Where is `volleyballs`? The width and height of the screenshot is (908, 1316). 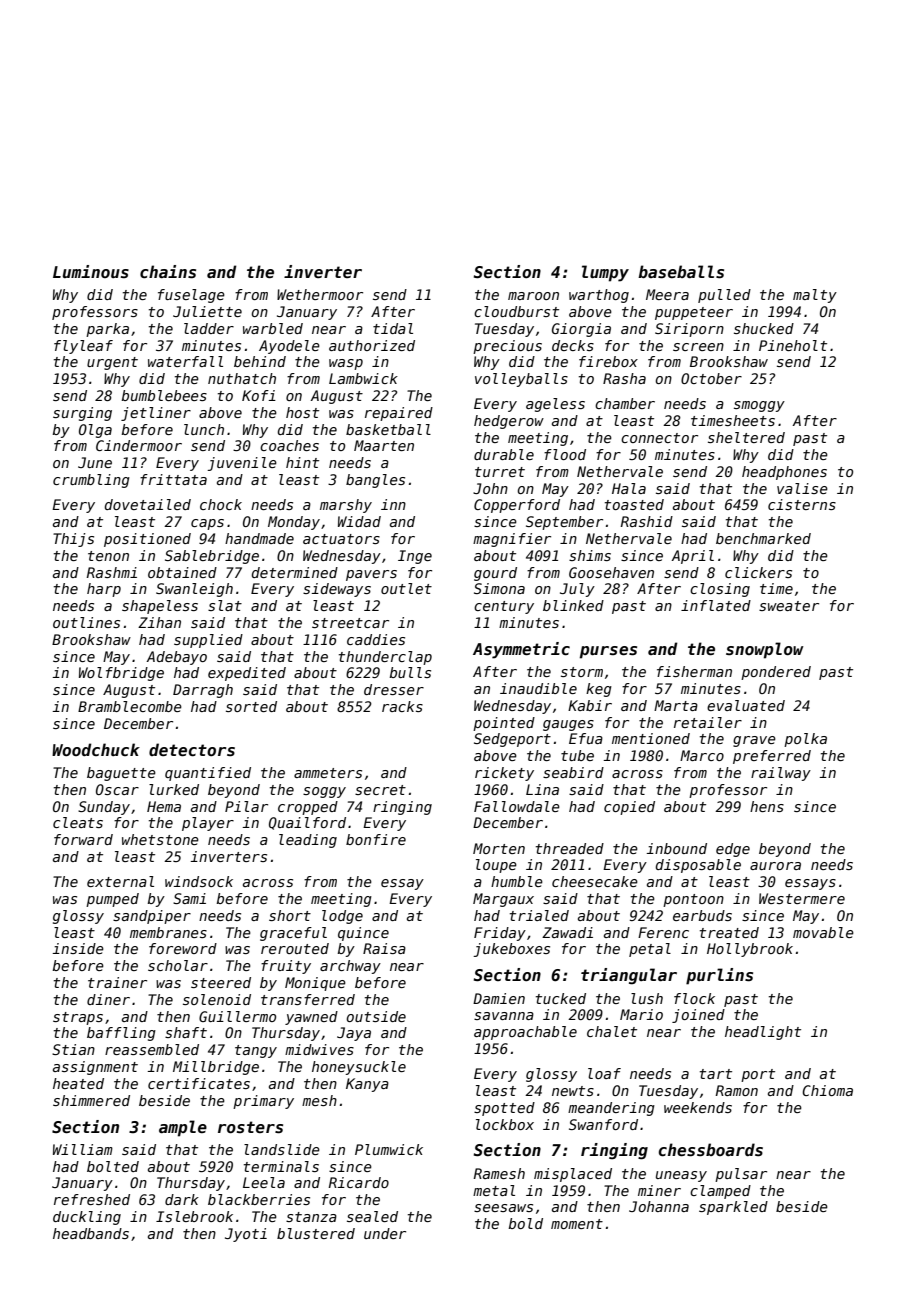
volleyballs is located at coordinates (521, 380).
